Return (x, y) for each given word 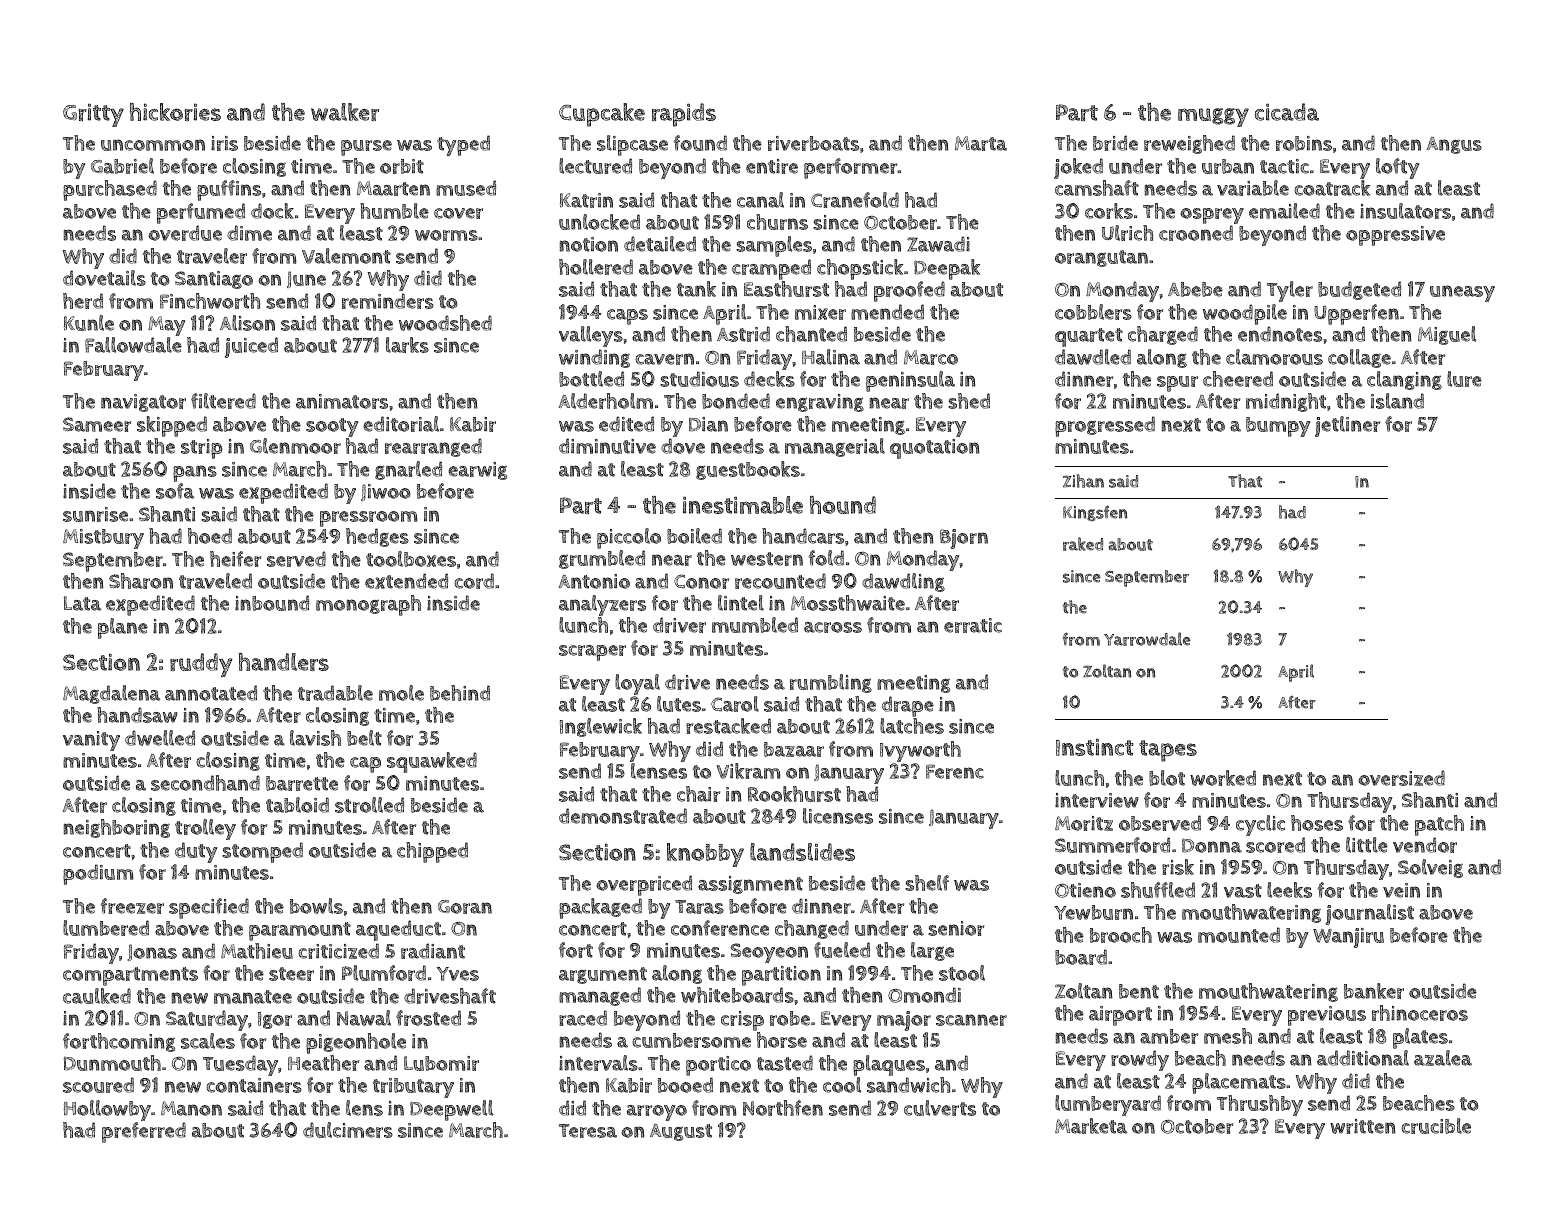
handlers (284, 662)
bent (1139, 991)
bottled (591, 379)
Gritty (93, 115)
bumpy (1278, 427)
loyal (637, 684)
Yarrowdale (1147, 639)
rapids (684, 115)
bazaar (794, 749)
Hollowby (107, 1110)
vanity (91, 741)
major (904, 1021)
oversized (1401, 778)
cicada (1287, 112)
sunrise (95, 514)
